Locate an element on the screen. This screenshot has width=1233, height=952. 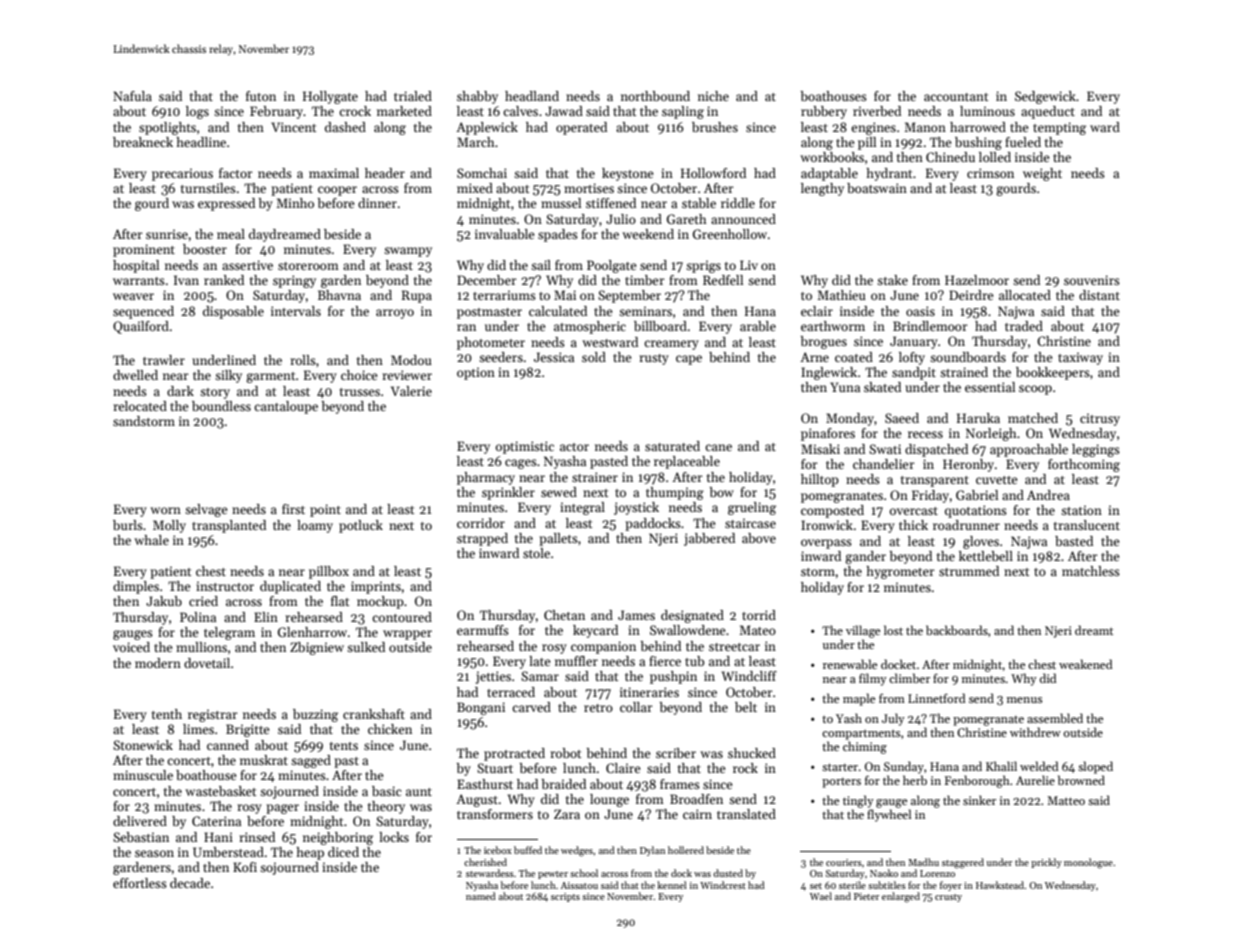
dreamt is located at coordinates (1094, 630).
